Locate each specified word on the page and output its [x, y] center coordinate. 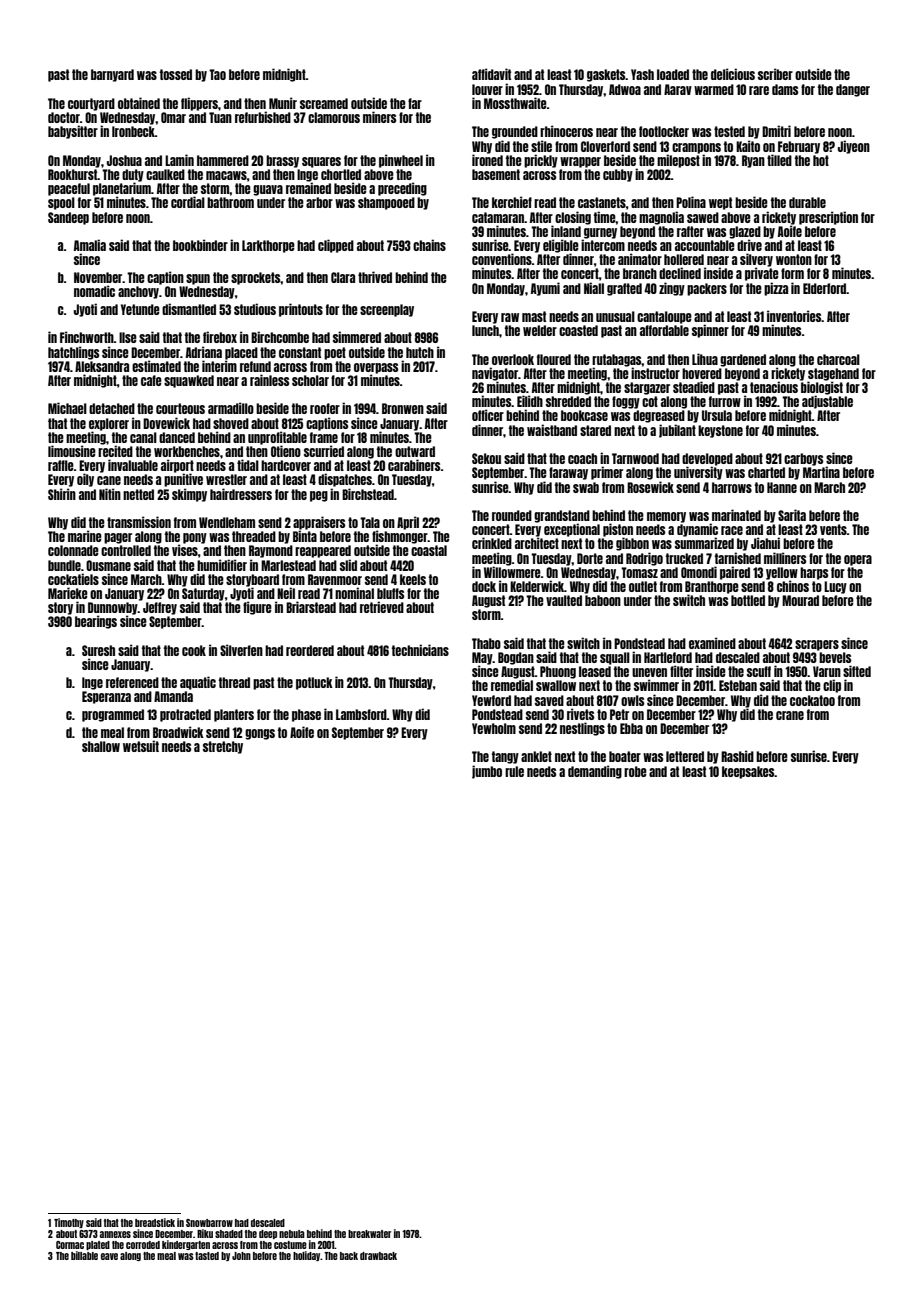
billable [84, 1255]
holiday [307, 1256]
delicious [733, 74]
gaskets [606, 75]
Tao [217, 74]
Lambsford [361, 714]
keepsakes [748, 772]
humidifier [222, 565]
